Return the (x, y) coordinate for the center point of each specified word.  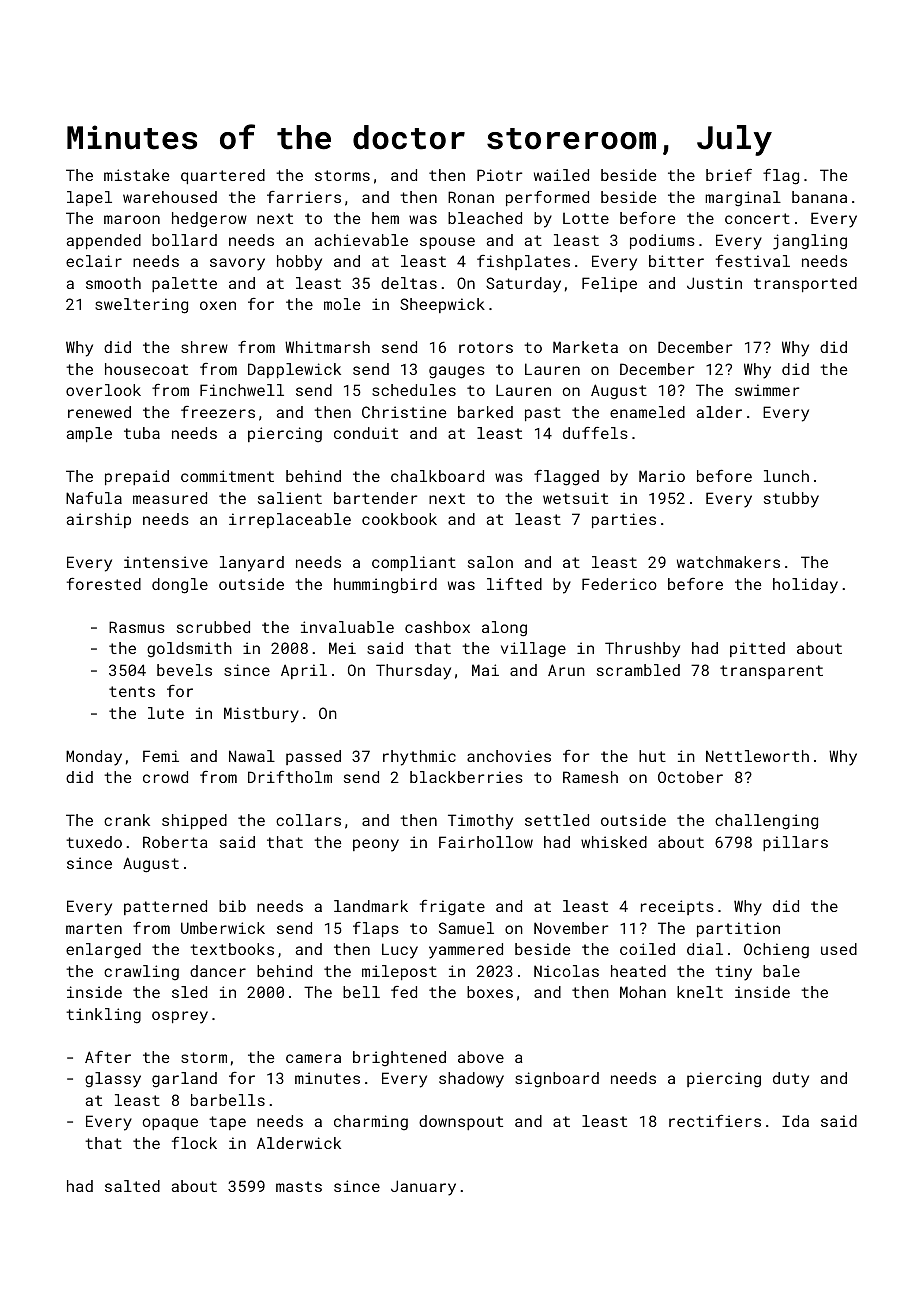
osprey (180, 1017)
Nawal (252, 756)
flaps (376, 929)
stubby (791, 500)
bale (781, 971)
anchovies (509, 756)
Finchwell (242, 390)
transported (805, 284)
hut (652, 756)
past (543, 414)
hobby (299, 263)
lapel (89, 198)
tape (227, 1123)
